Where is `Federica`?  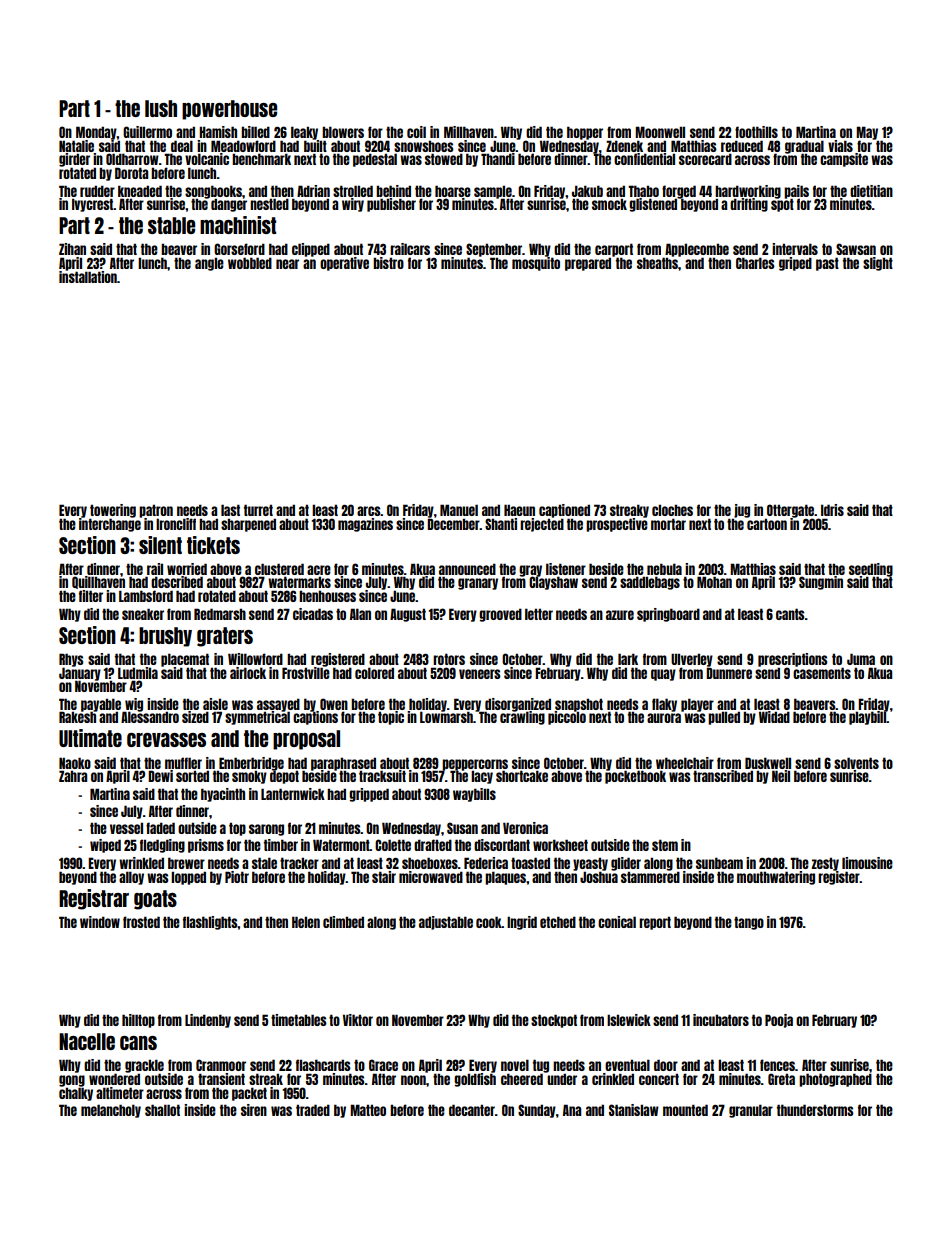 Federica is located at coordinates (486, 863).
